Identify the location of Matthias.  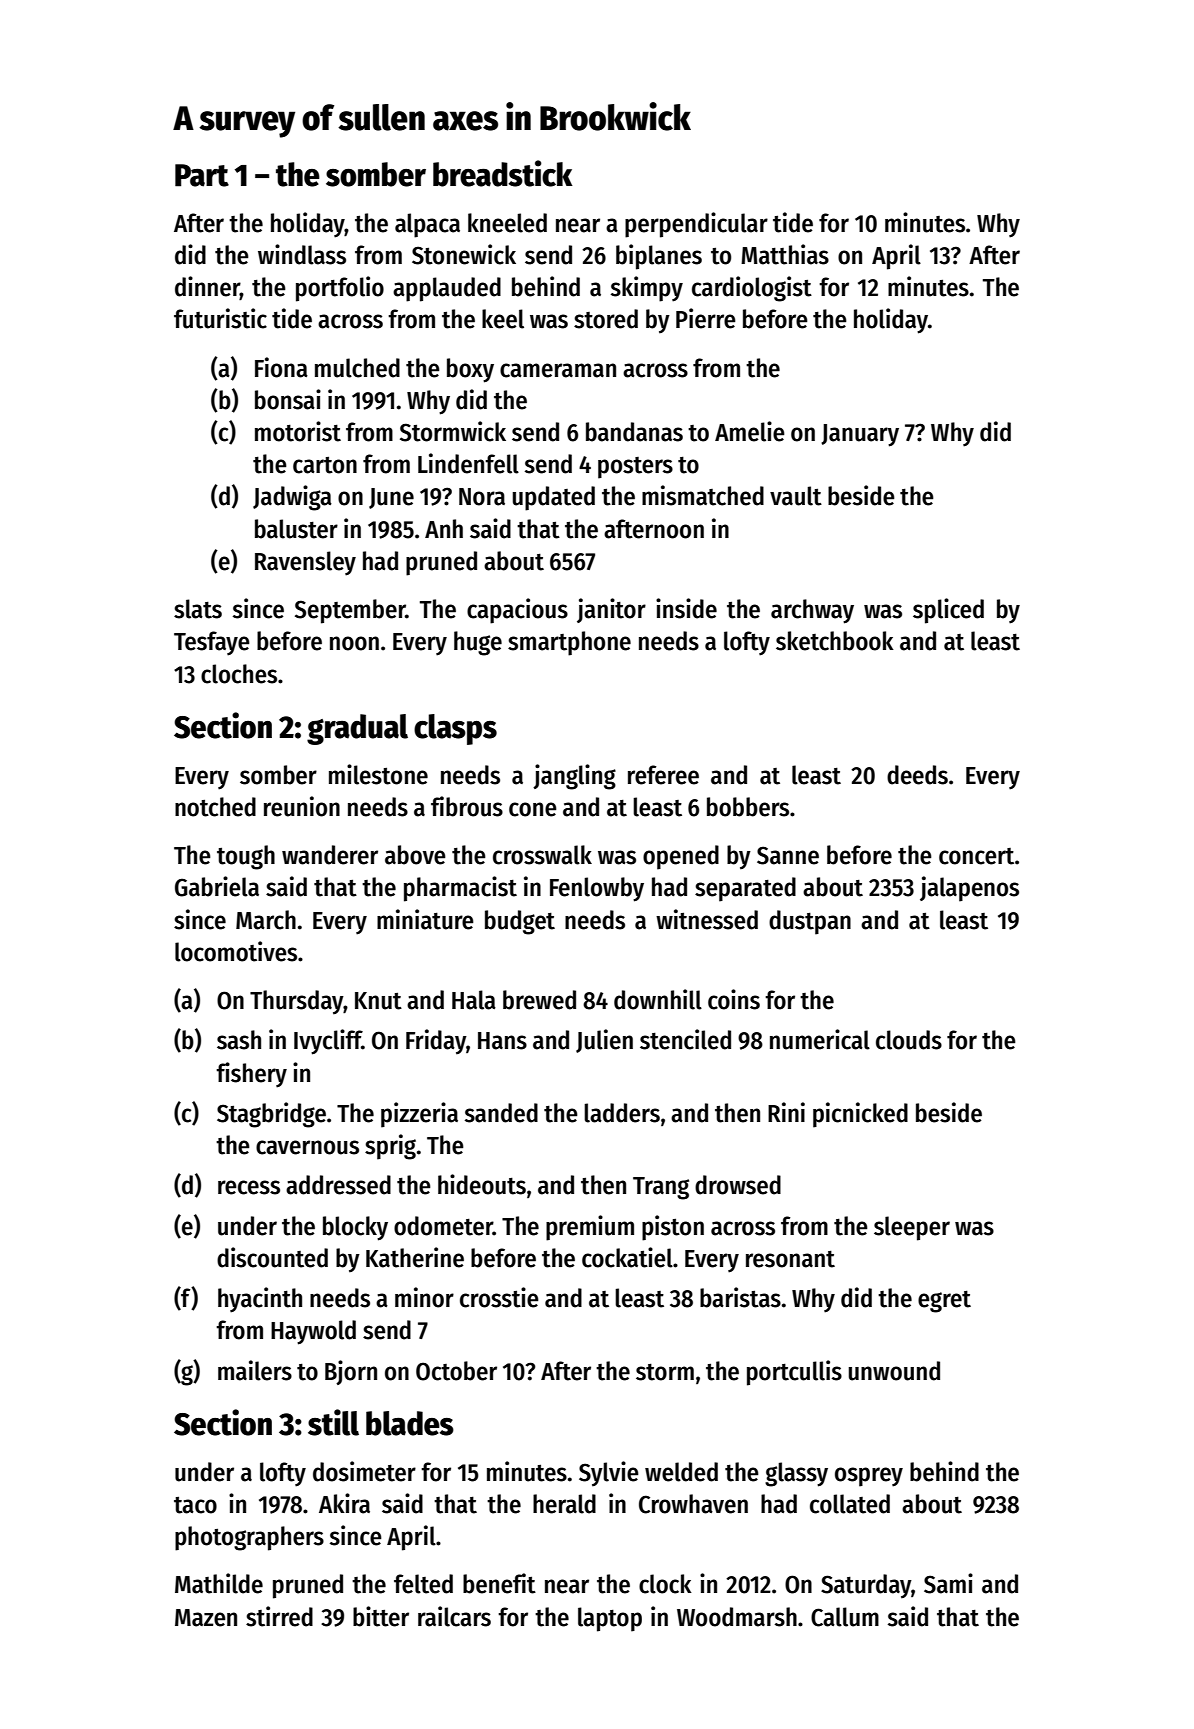
(785, 254).
